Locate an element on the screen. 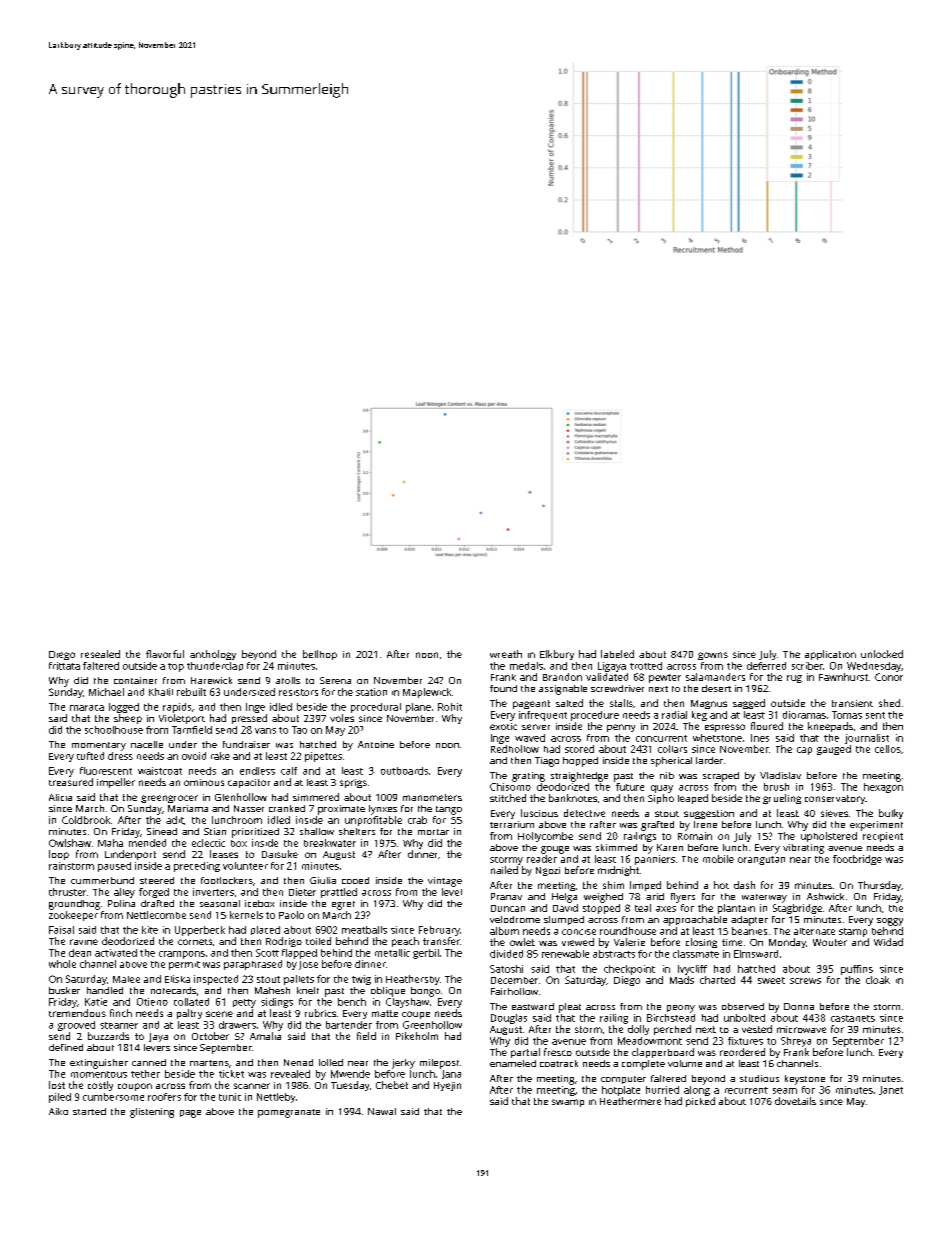 The width and height of the screenshot is (952, 1233). Magnus is located at coordinates (709, 704).
